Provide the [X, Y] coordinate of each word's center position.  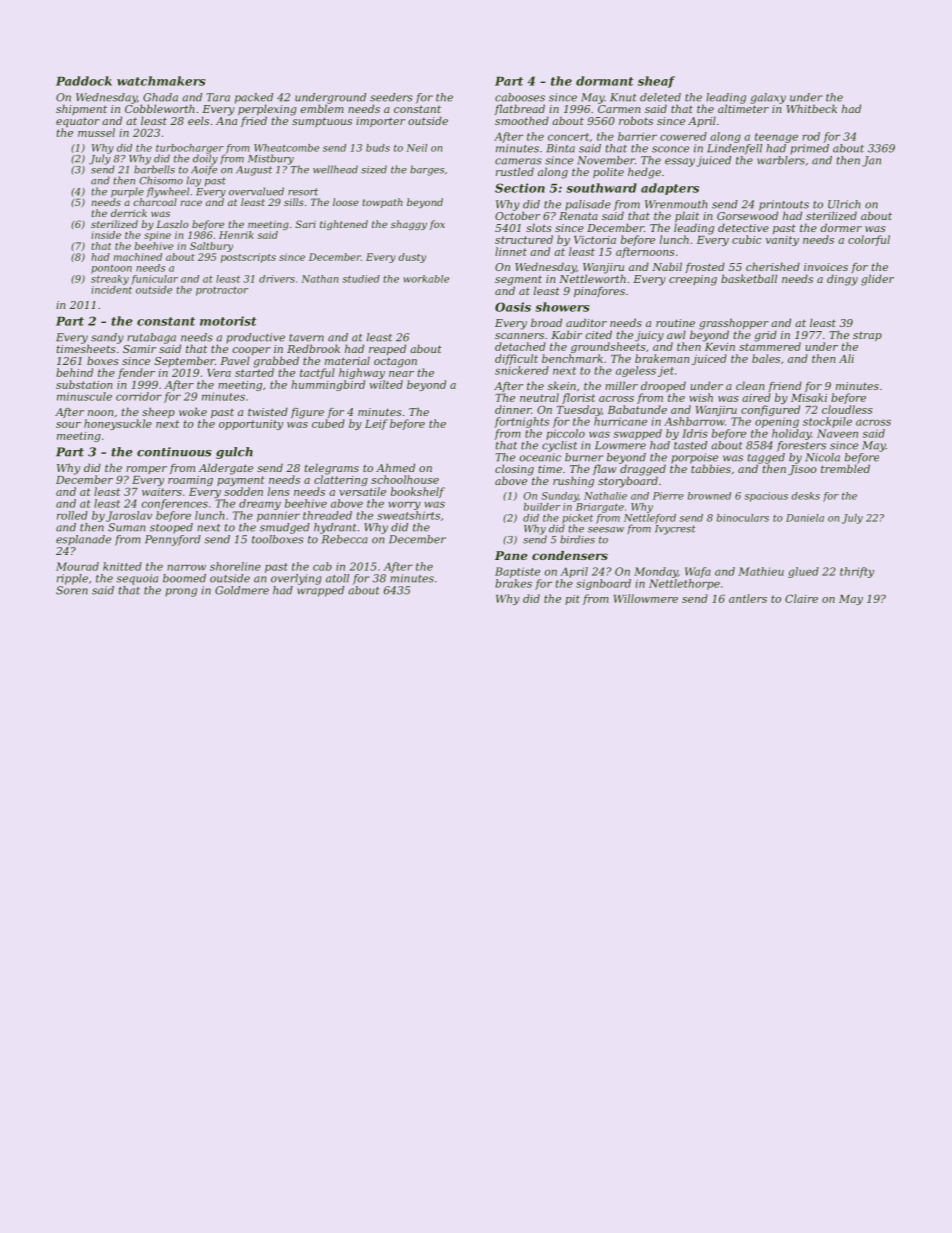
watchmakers [161, 81]
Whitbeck [811, 108]
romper [146, 470]
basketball [749, 278]
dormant [604, 81]
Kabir [566, 334]
